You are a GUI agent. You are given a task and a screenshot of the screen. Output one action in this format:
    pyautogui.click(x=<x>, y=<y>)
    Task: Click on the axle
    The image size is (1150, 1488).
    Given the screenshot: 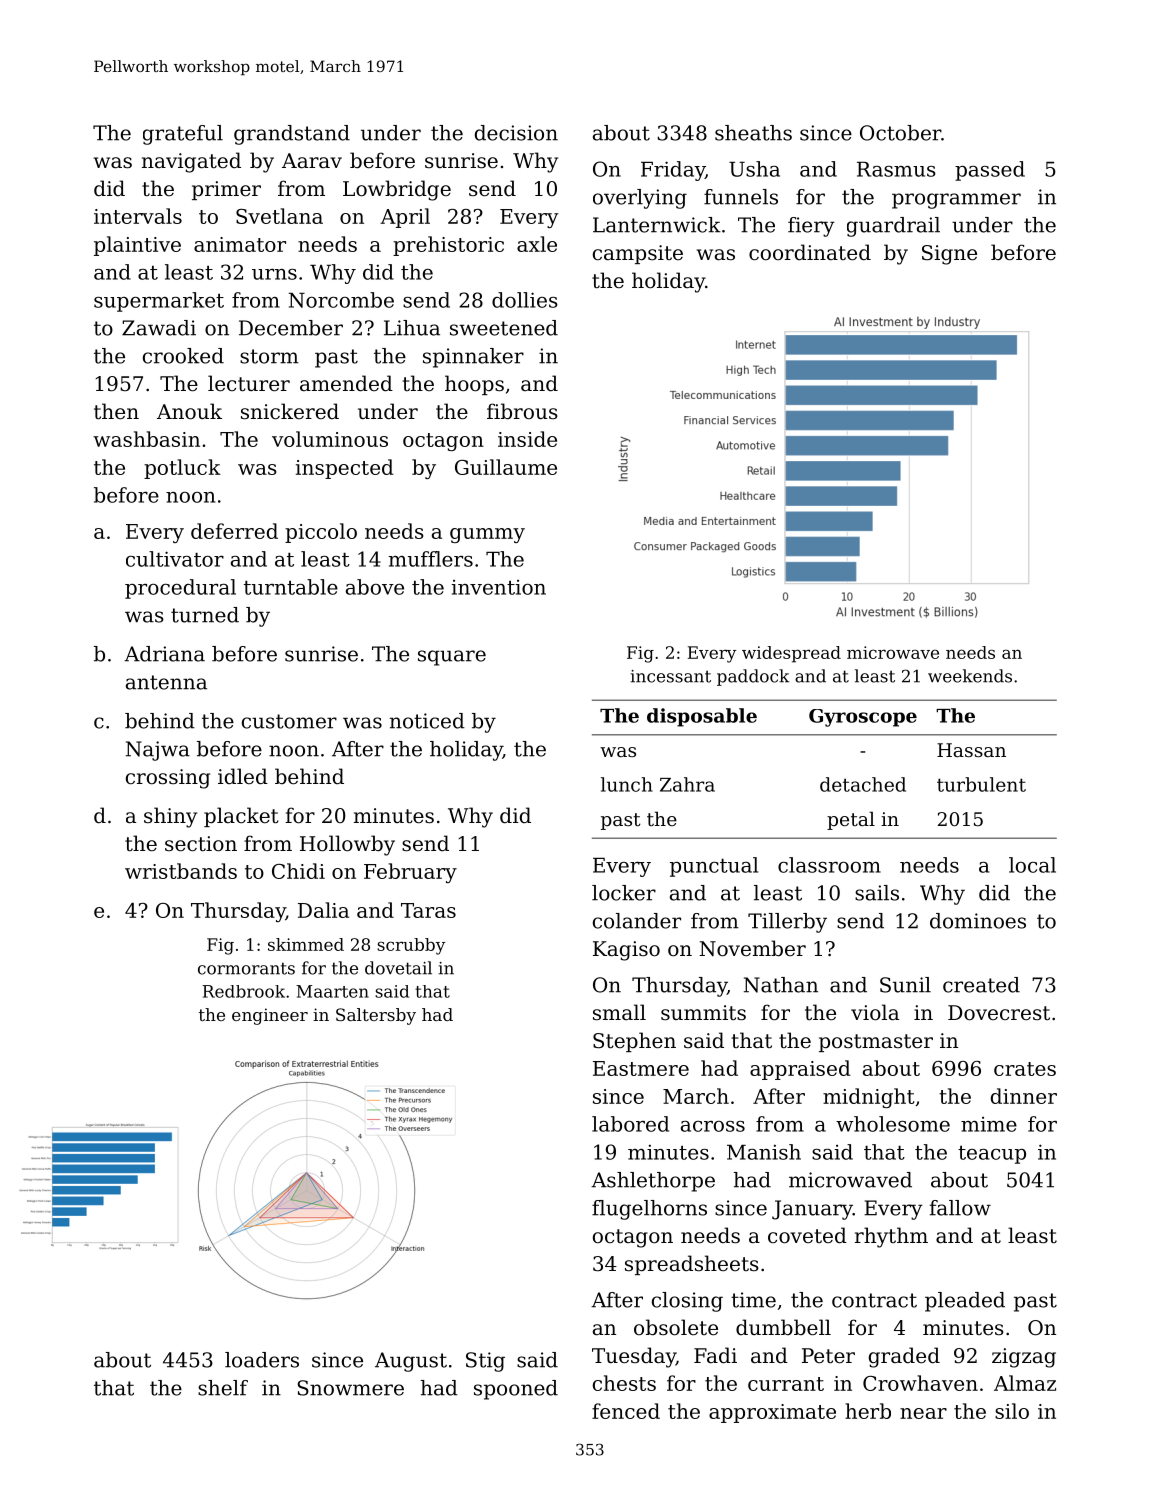 What is the action you would take?
    pyautogui.click(x=537, y=244)
